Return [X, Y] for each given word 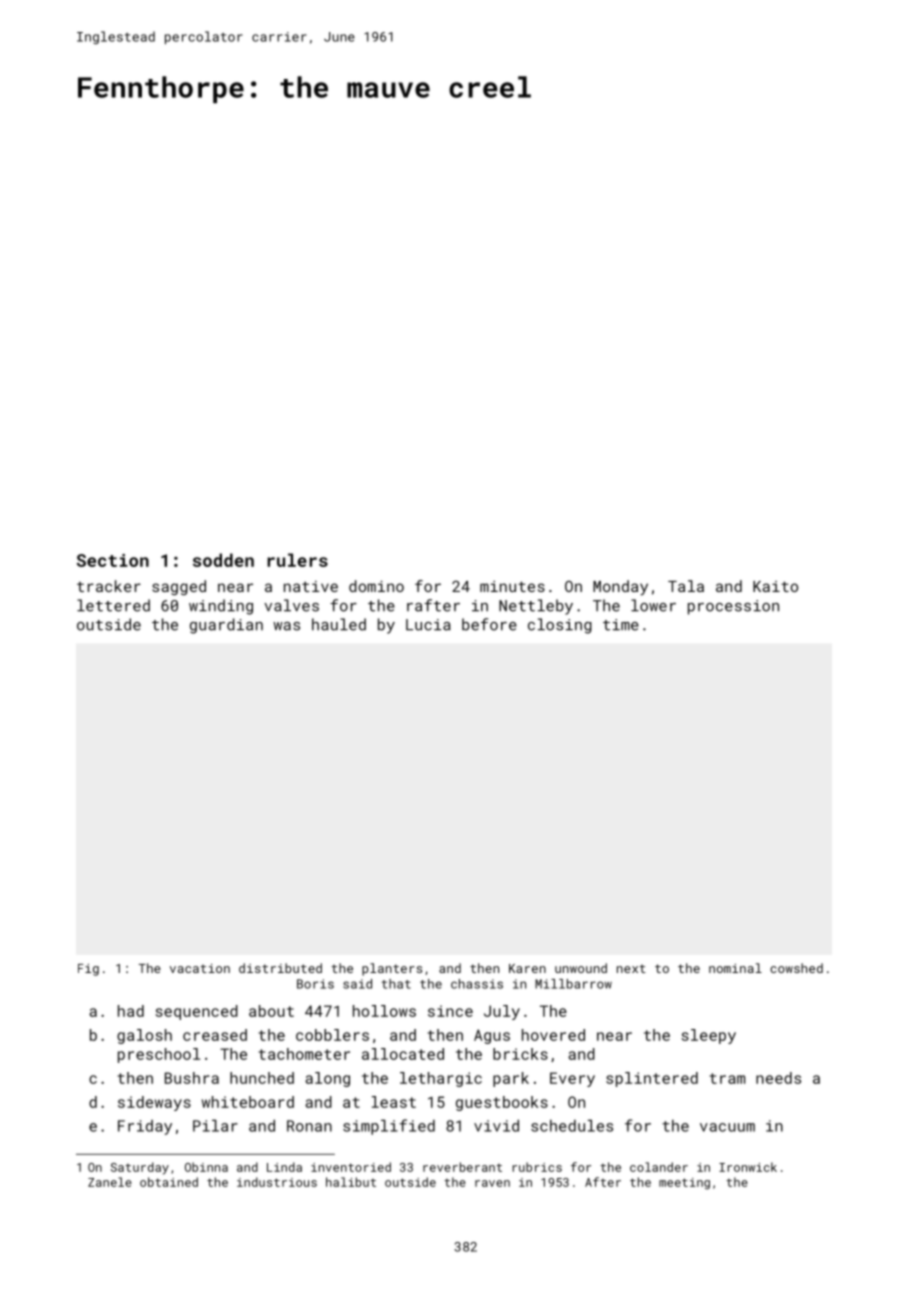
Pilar [215, 1126]
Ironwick [748, 1167]
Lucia [428, 625]
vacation [200, 968]
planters [392, 969]
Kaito [775, 586]
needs [778, 1078]
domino [376, 586]
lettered [113, 605]
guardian [226, 626]
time [621, 625]
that [396, 984]
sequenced [196, 1012]
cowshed [796, 968]
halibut [351, 1182]
